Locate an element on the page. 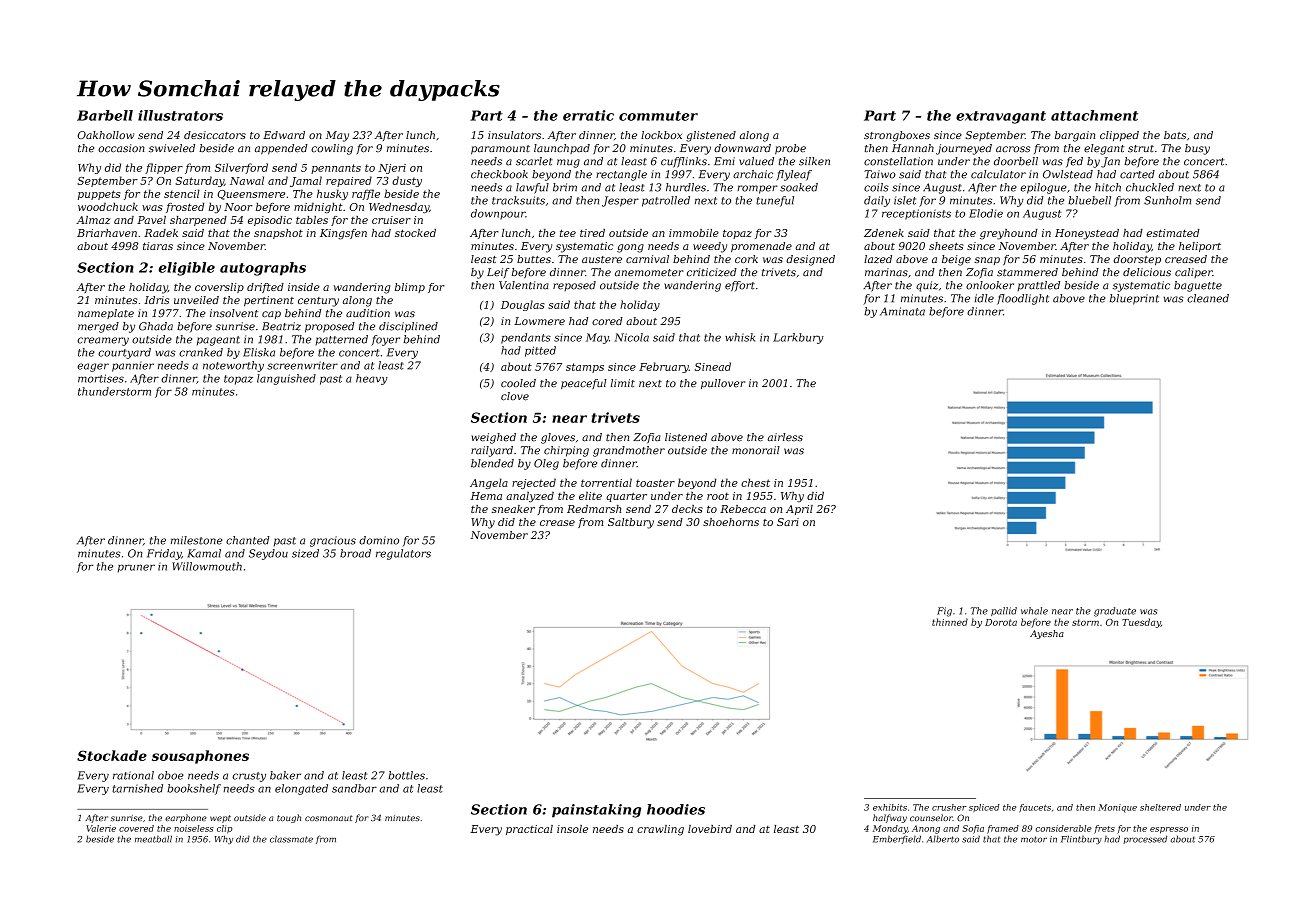 This document has width=1308, height=924. foyer is located at coordinates (385, 340).
